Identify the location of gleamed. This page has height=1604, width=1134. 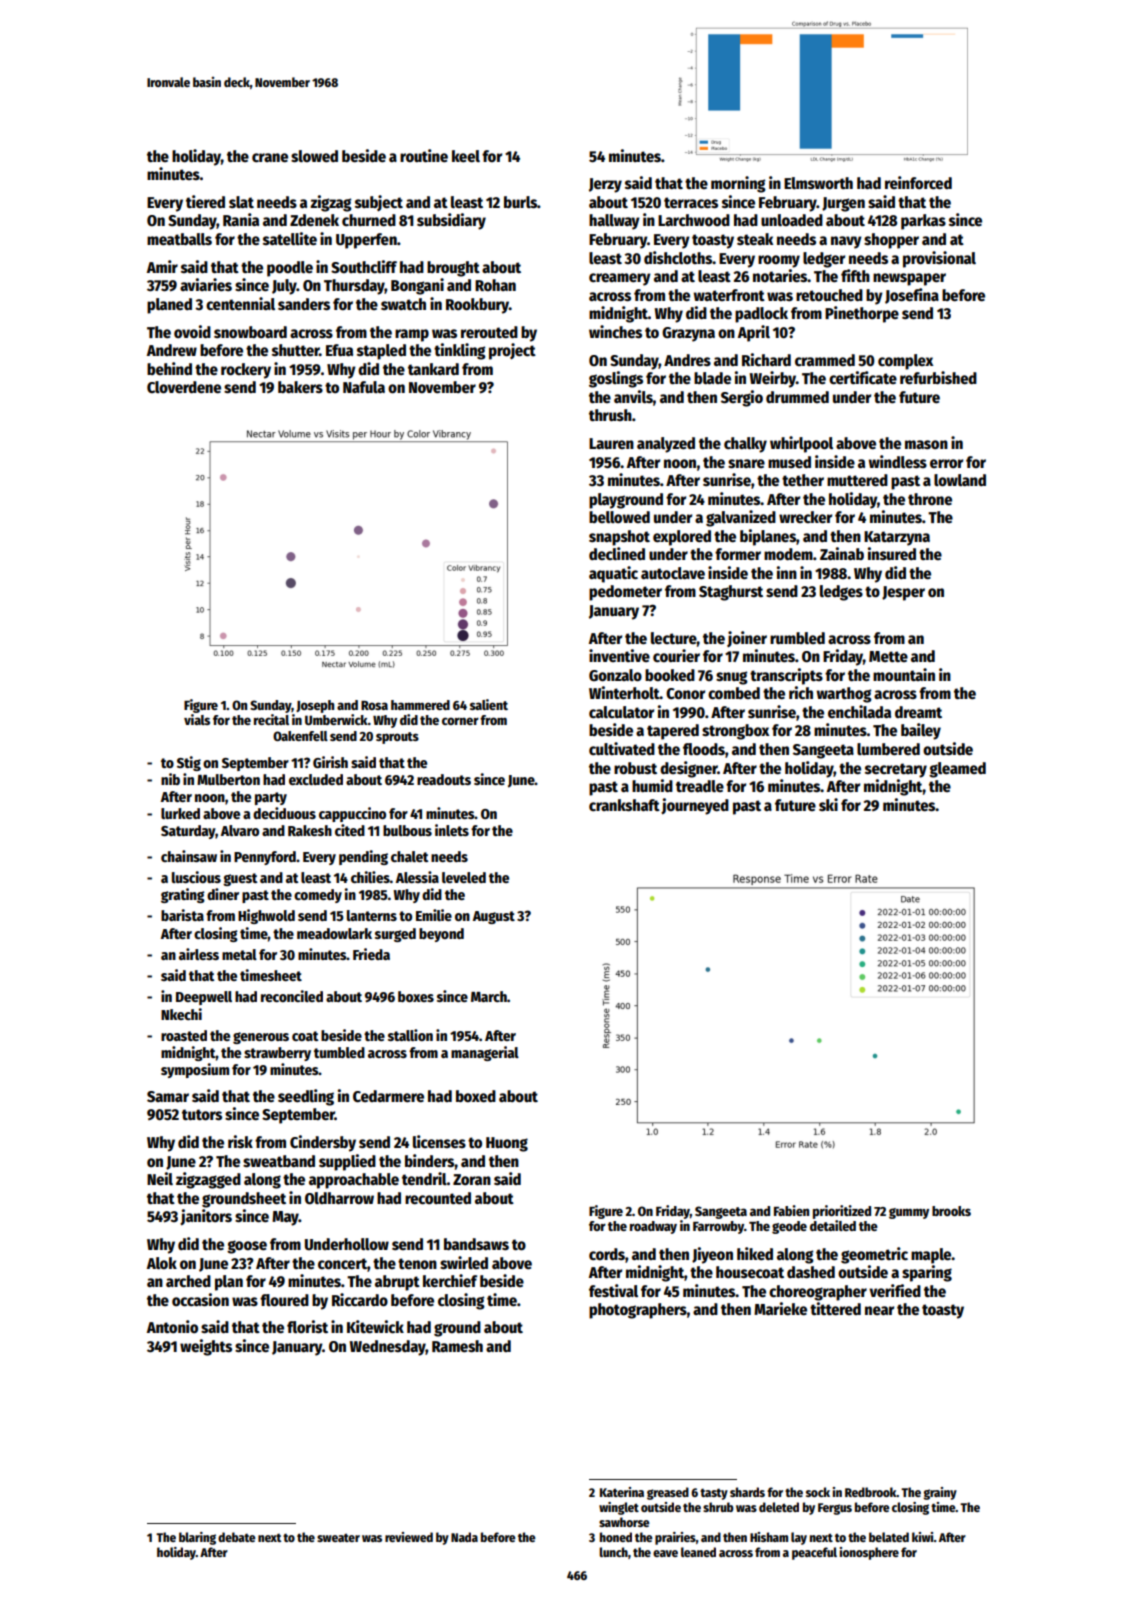
(957, 770).
